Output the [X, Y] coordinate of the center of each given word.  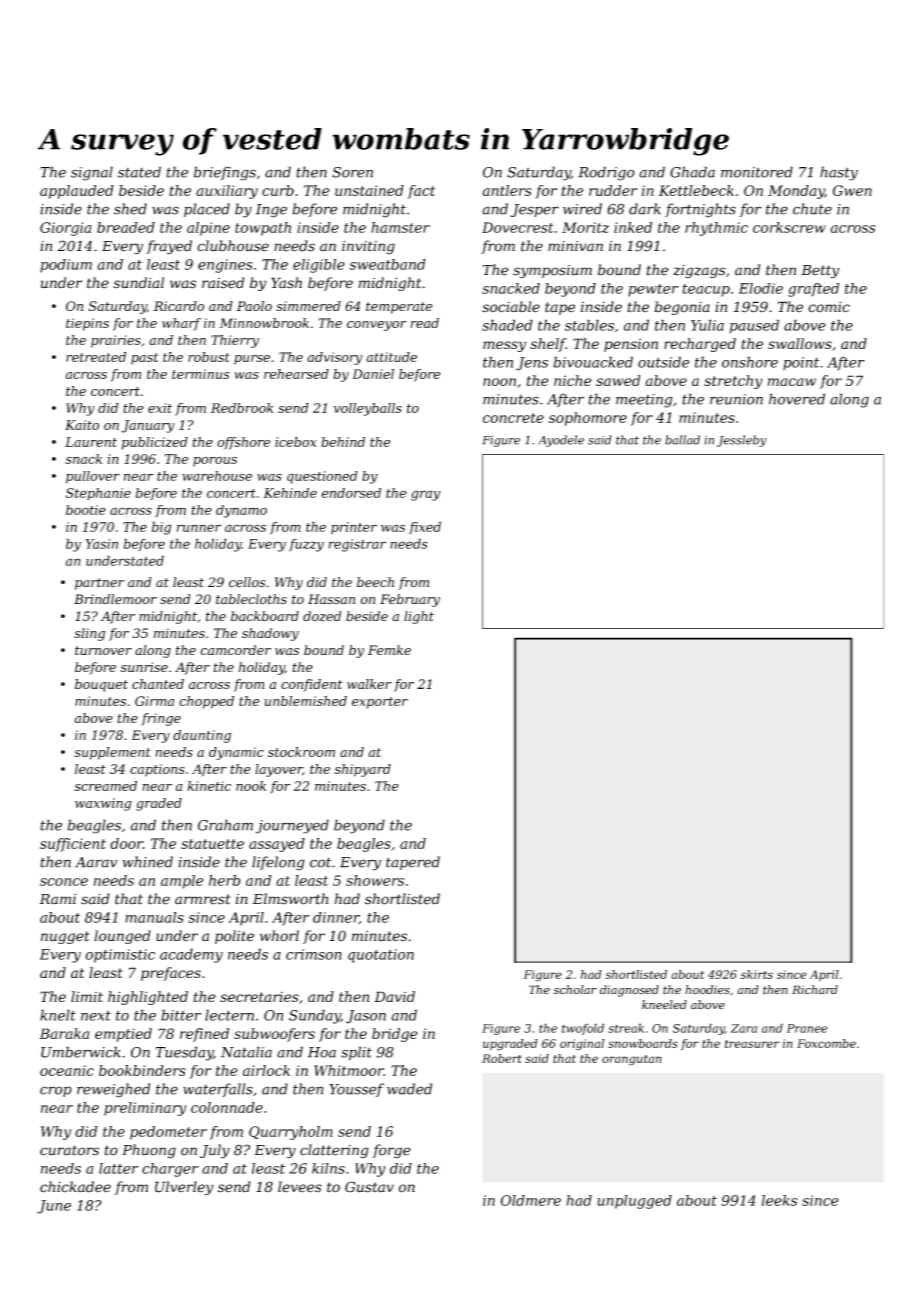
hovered [797, 399]
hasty [839, 173]
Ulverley [184, 1188]
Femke [389, 650]
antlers [506, 190]
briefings [225, 173]
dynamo [241, 511]
